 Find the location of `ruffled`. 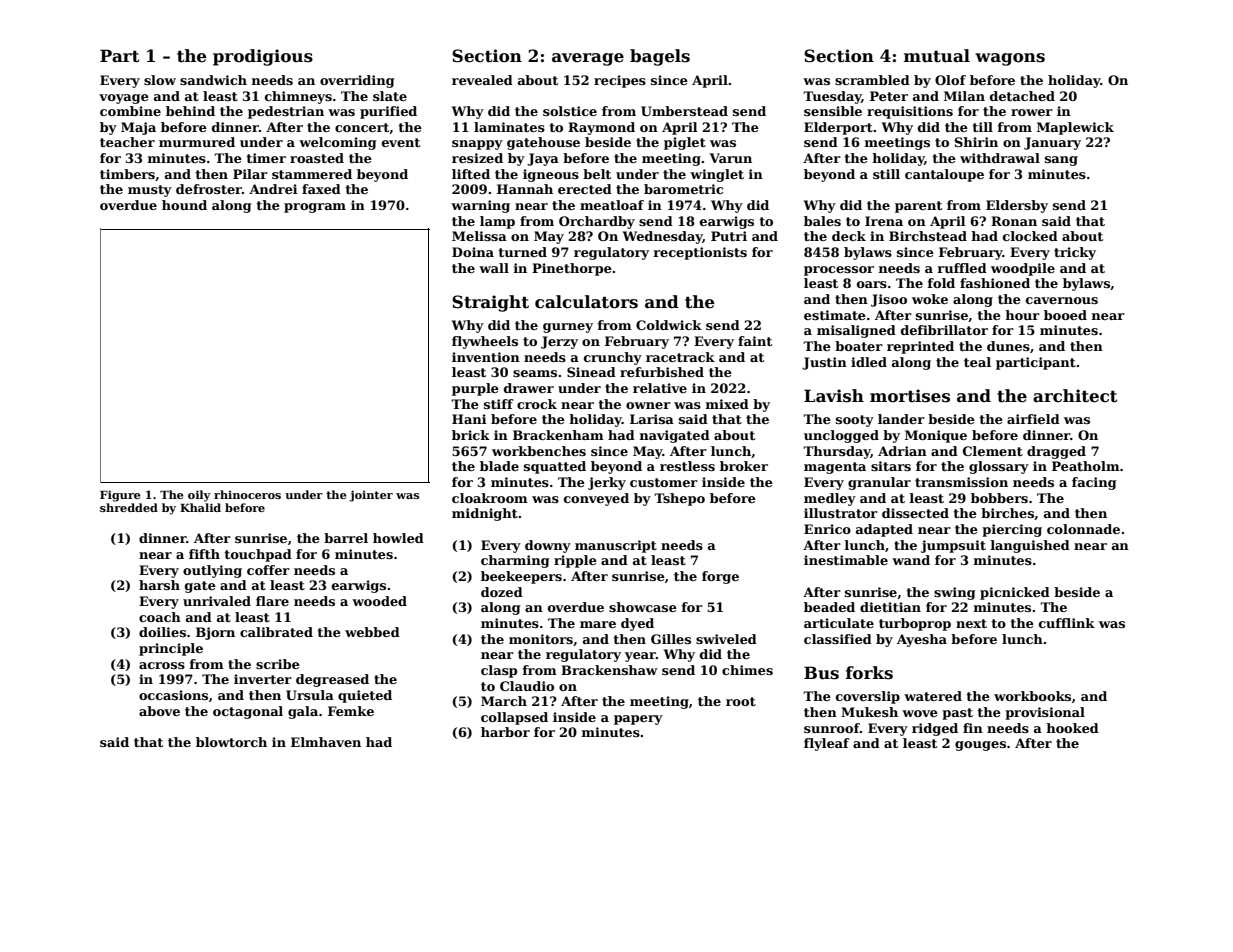

ruffled is located at coordinates (962, 268).
